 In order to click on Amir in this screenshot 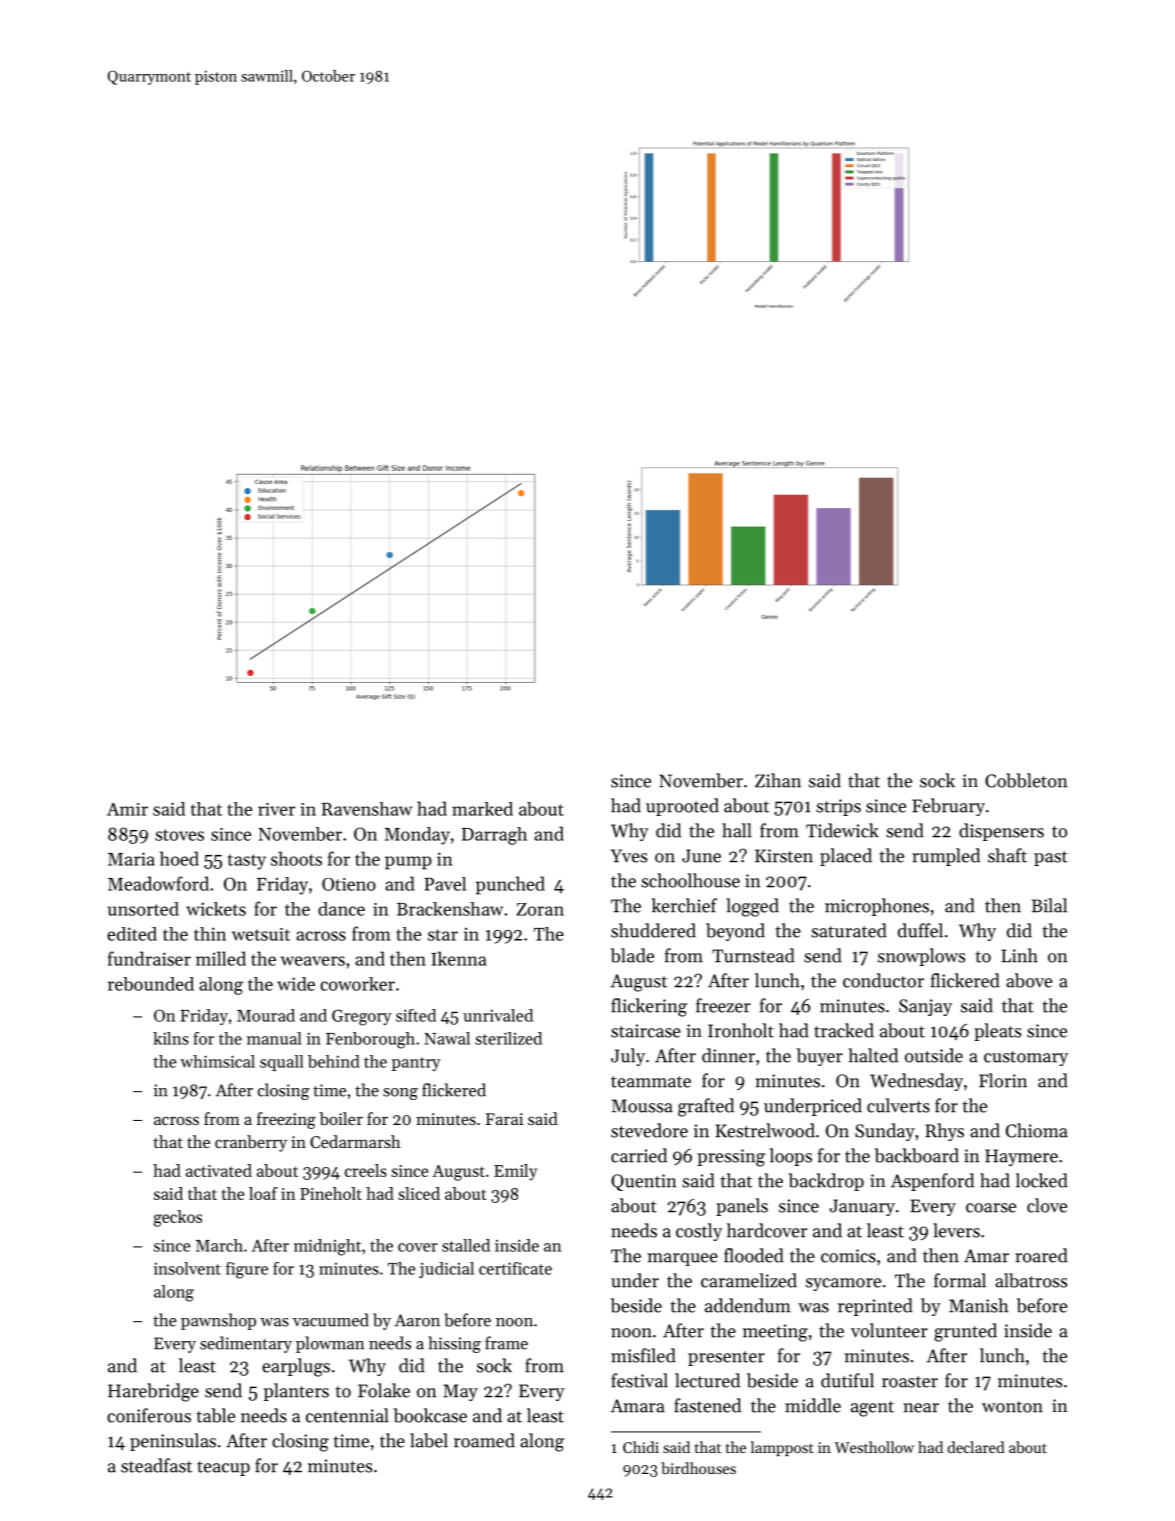, I will do `click(127, 809)`.
